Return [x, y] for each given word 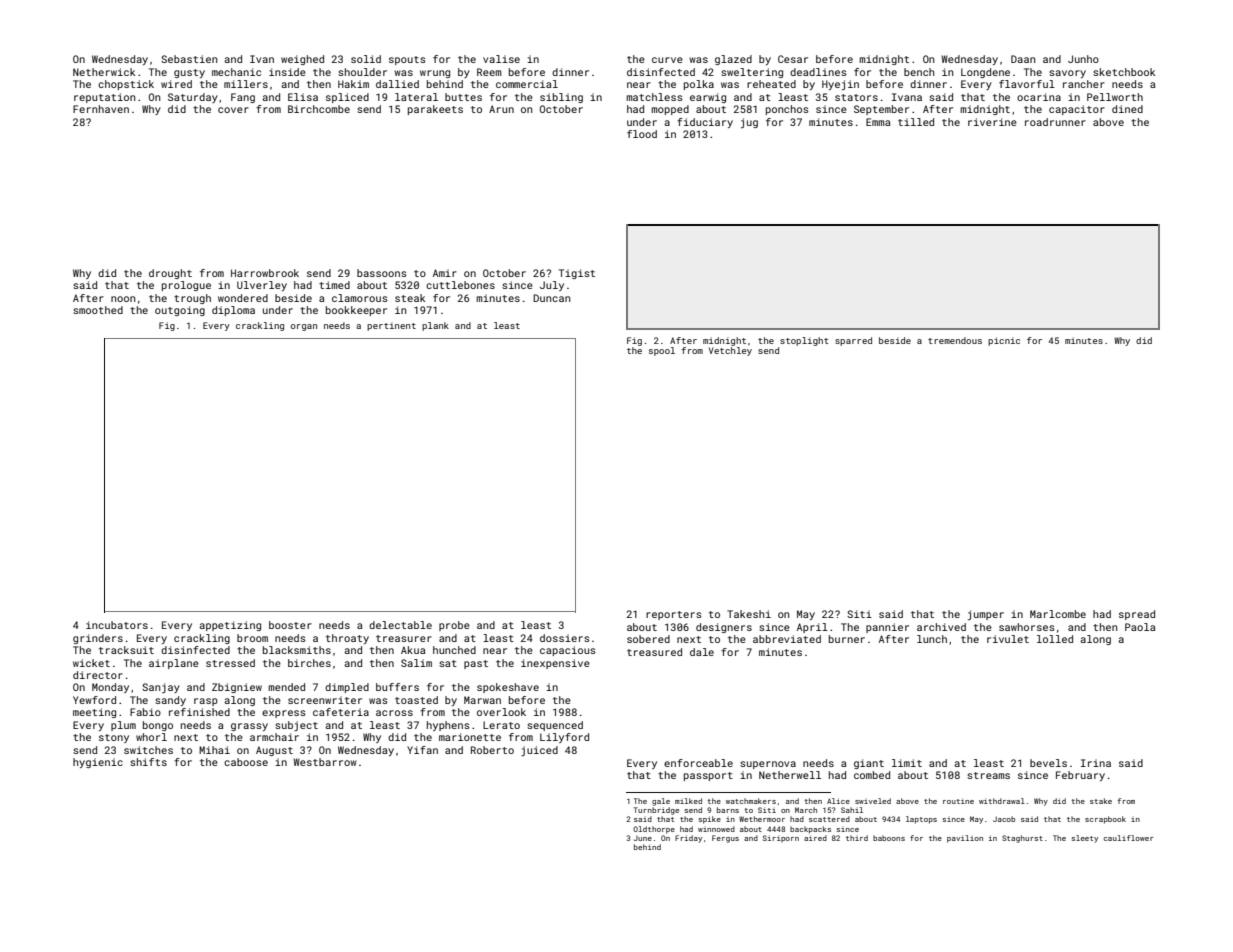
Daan [1023, 59]
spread [1137, 615]
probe [454, 626]
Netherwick [104, 72]
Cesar [793, 59]
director [98, 675]
